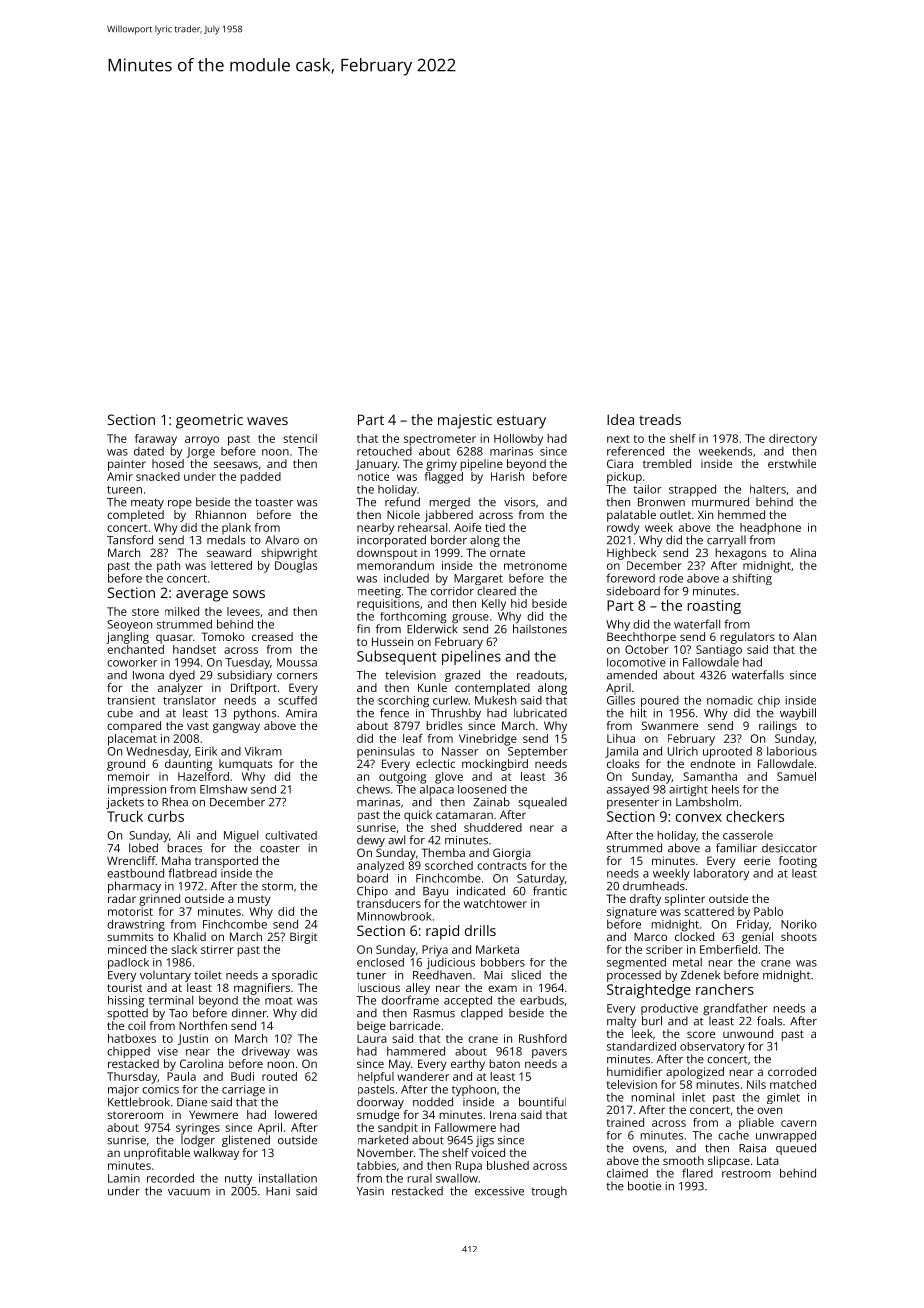 This screenshot has height=1308, width=924. What do you see at coordinates (519, 502) in the screenshot?
I see `visors` at bounding box center [519, 502].
